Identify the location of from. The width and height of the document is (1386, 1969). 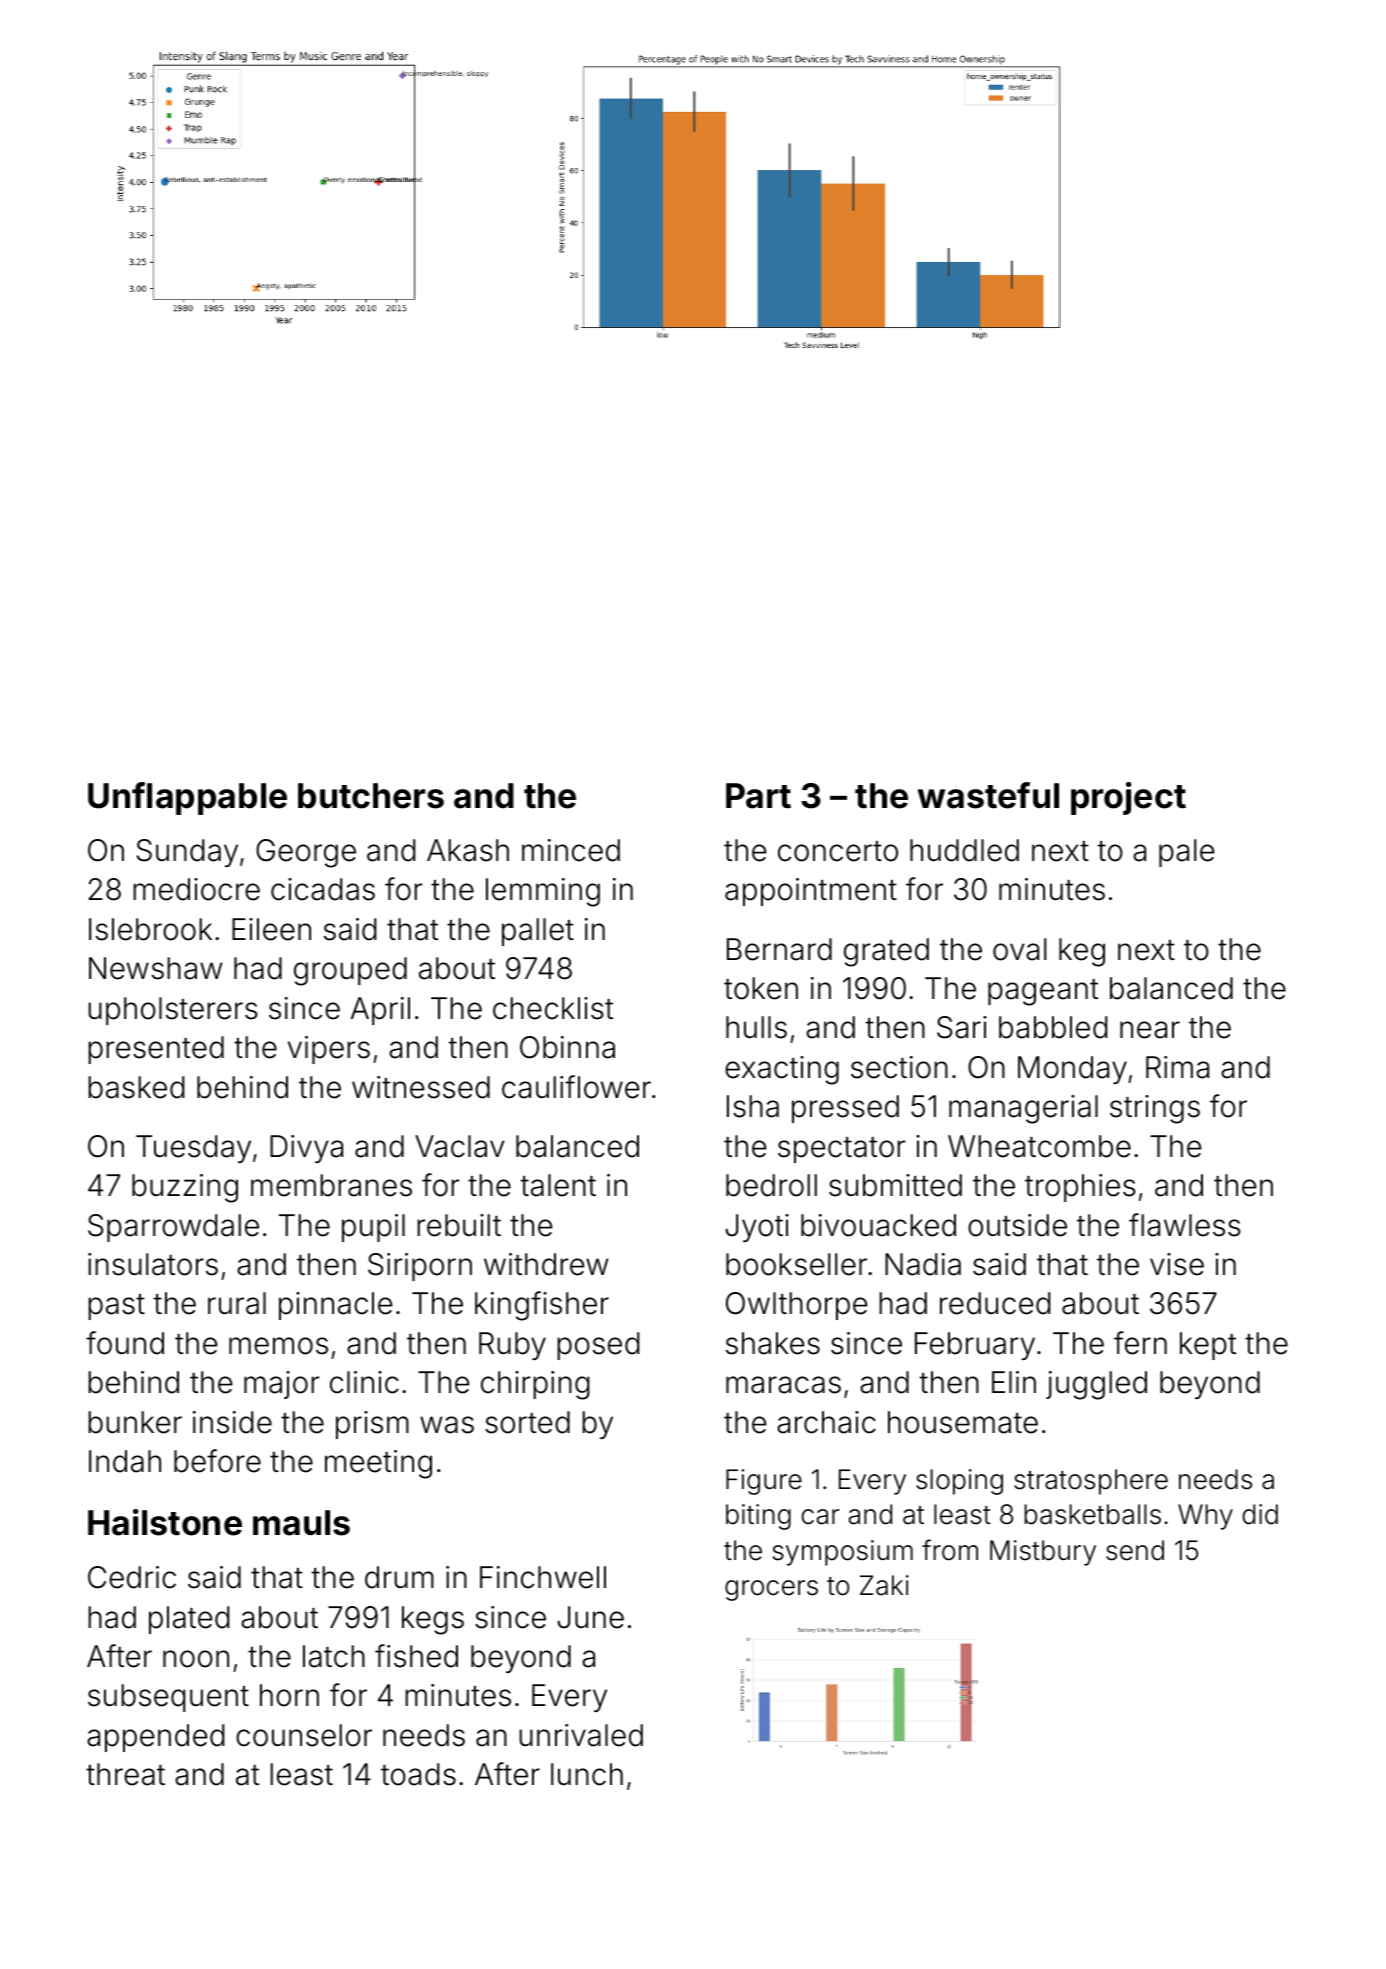
(950, 1550).
